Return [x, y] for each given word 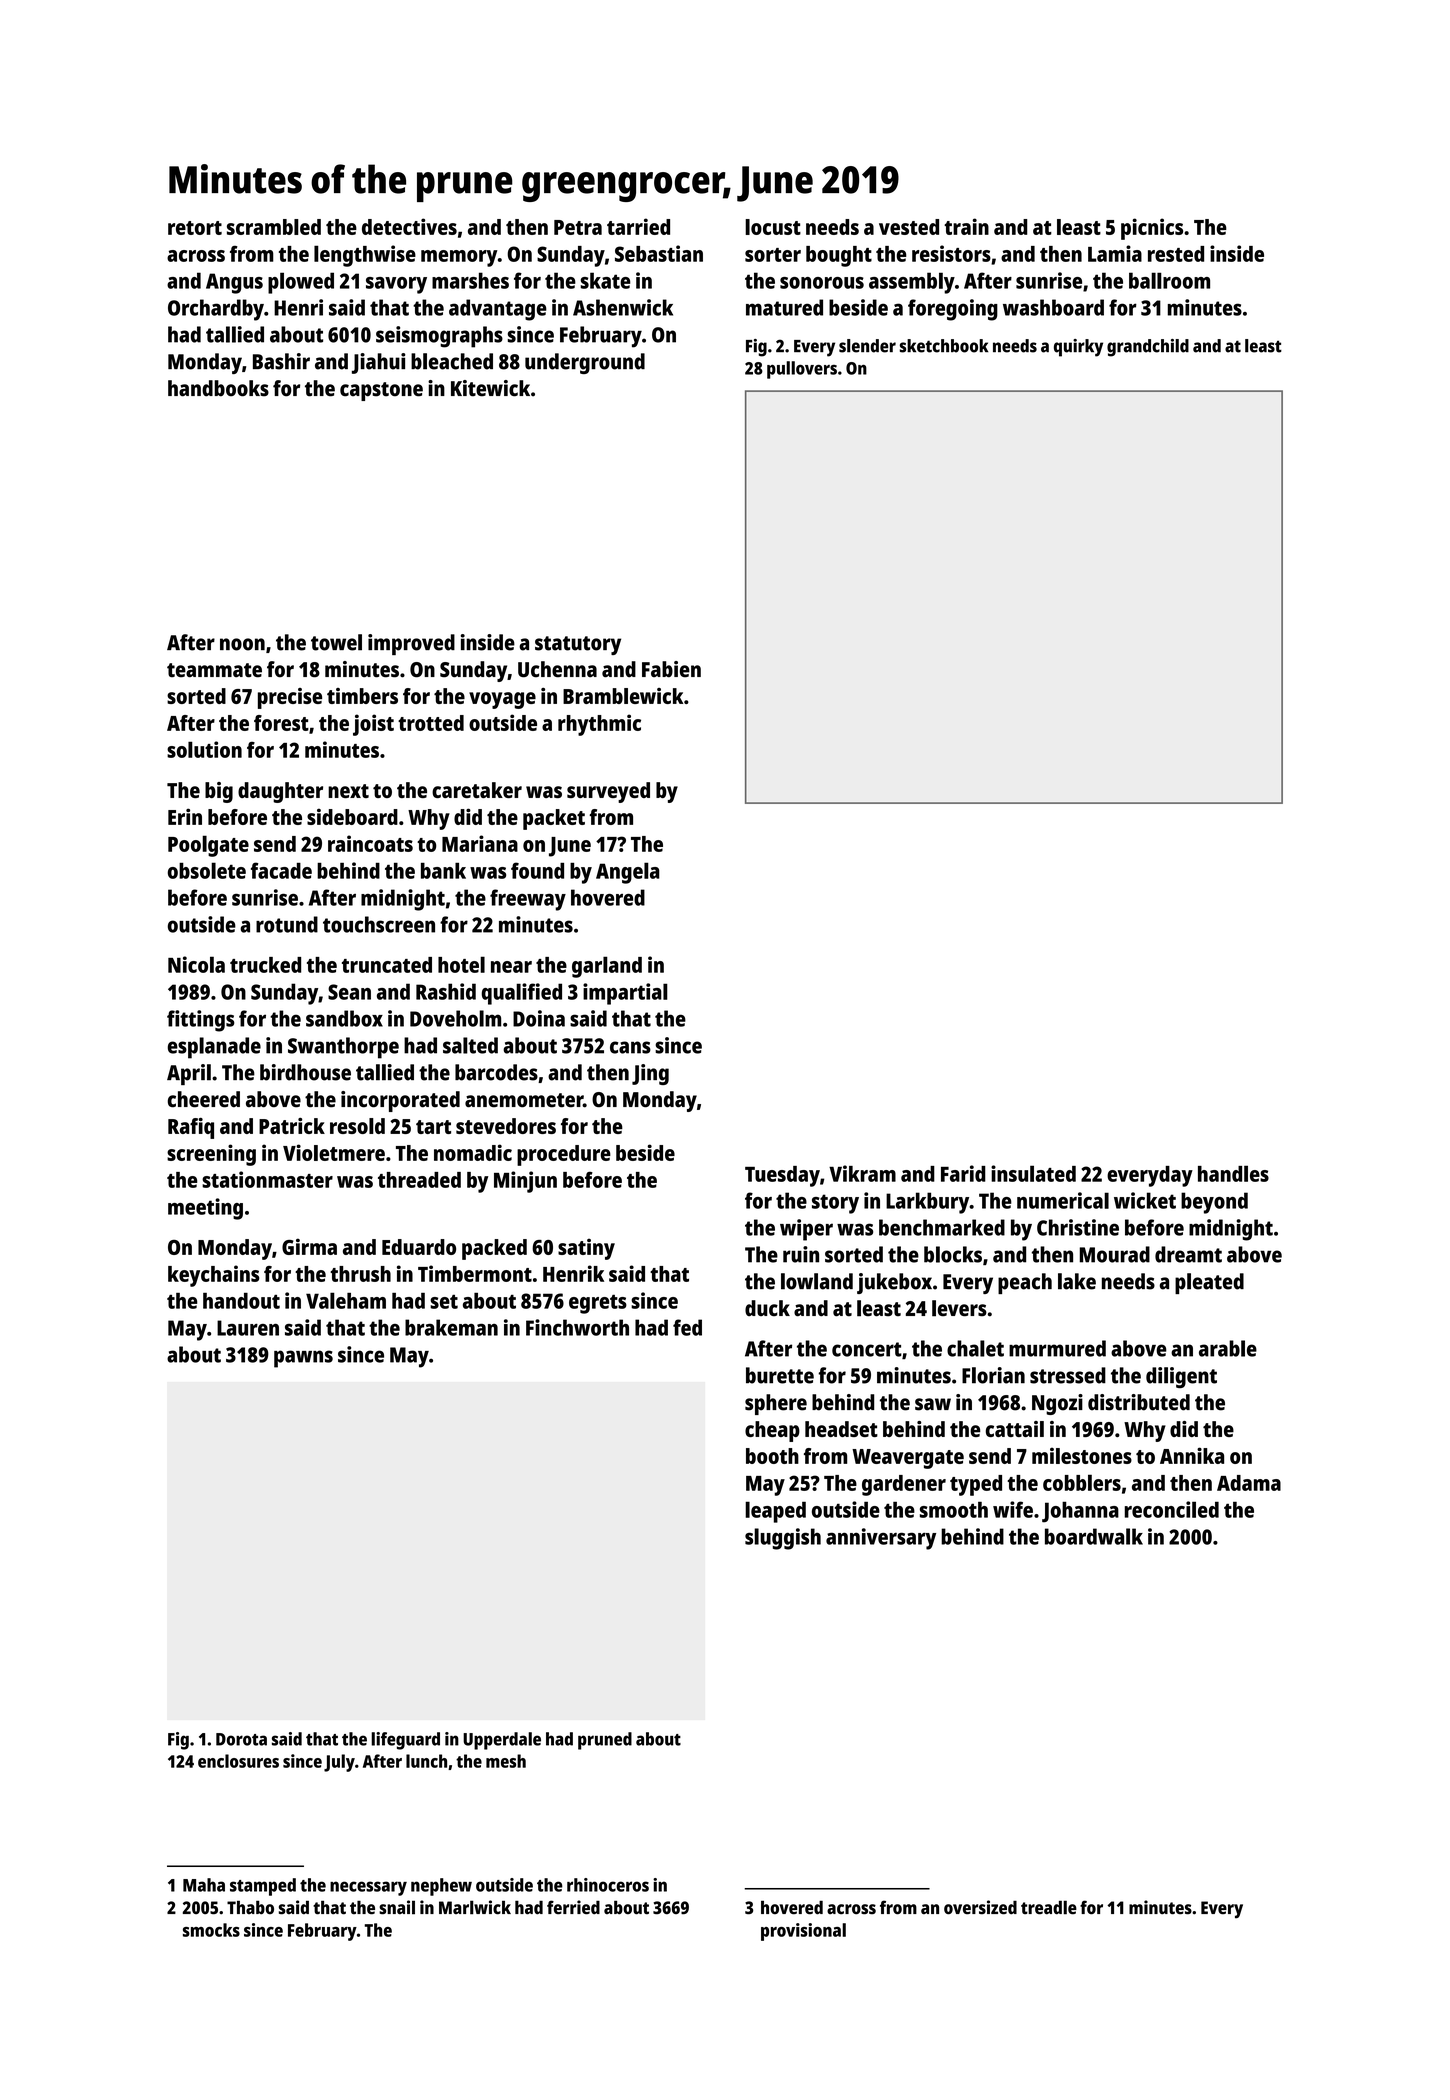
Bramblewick [623, 696]
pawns [303, 1359]
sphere [776, 1404]
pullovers [802, 370]
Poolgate [208, 846]
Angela [628, 873]
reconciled [1172, 1509]
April [189, 1074]
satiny [586, 1249]
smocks [211, 1930]
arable [1228, 1348]
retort [195, 228]
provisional [803, 1932]
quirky [1078, 348]
